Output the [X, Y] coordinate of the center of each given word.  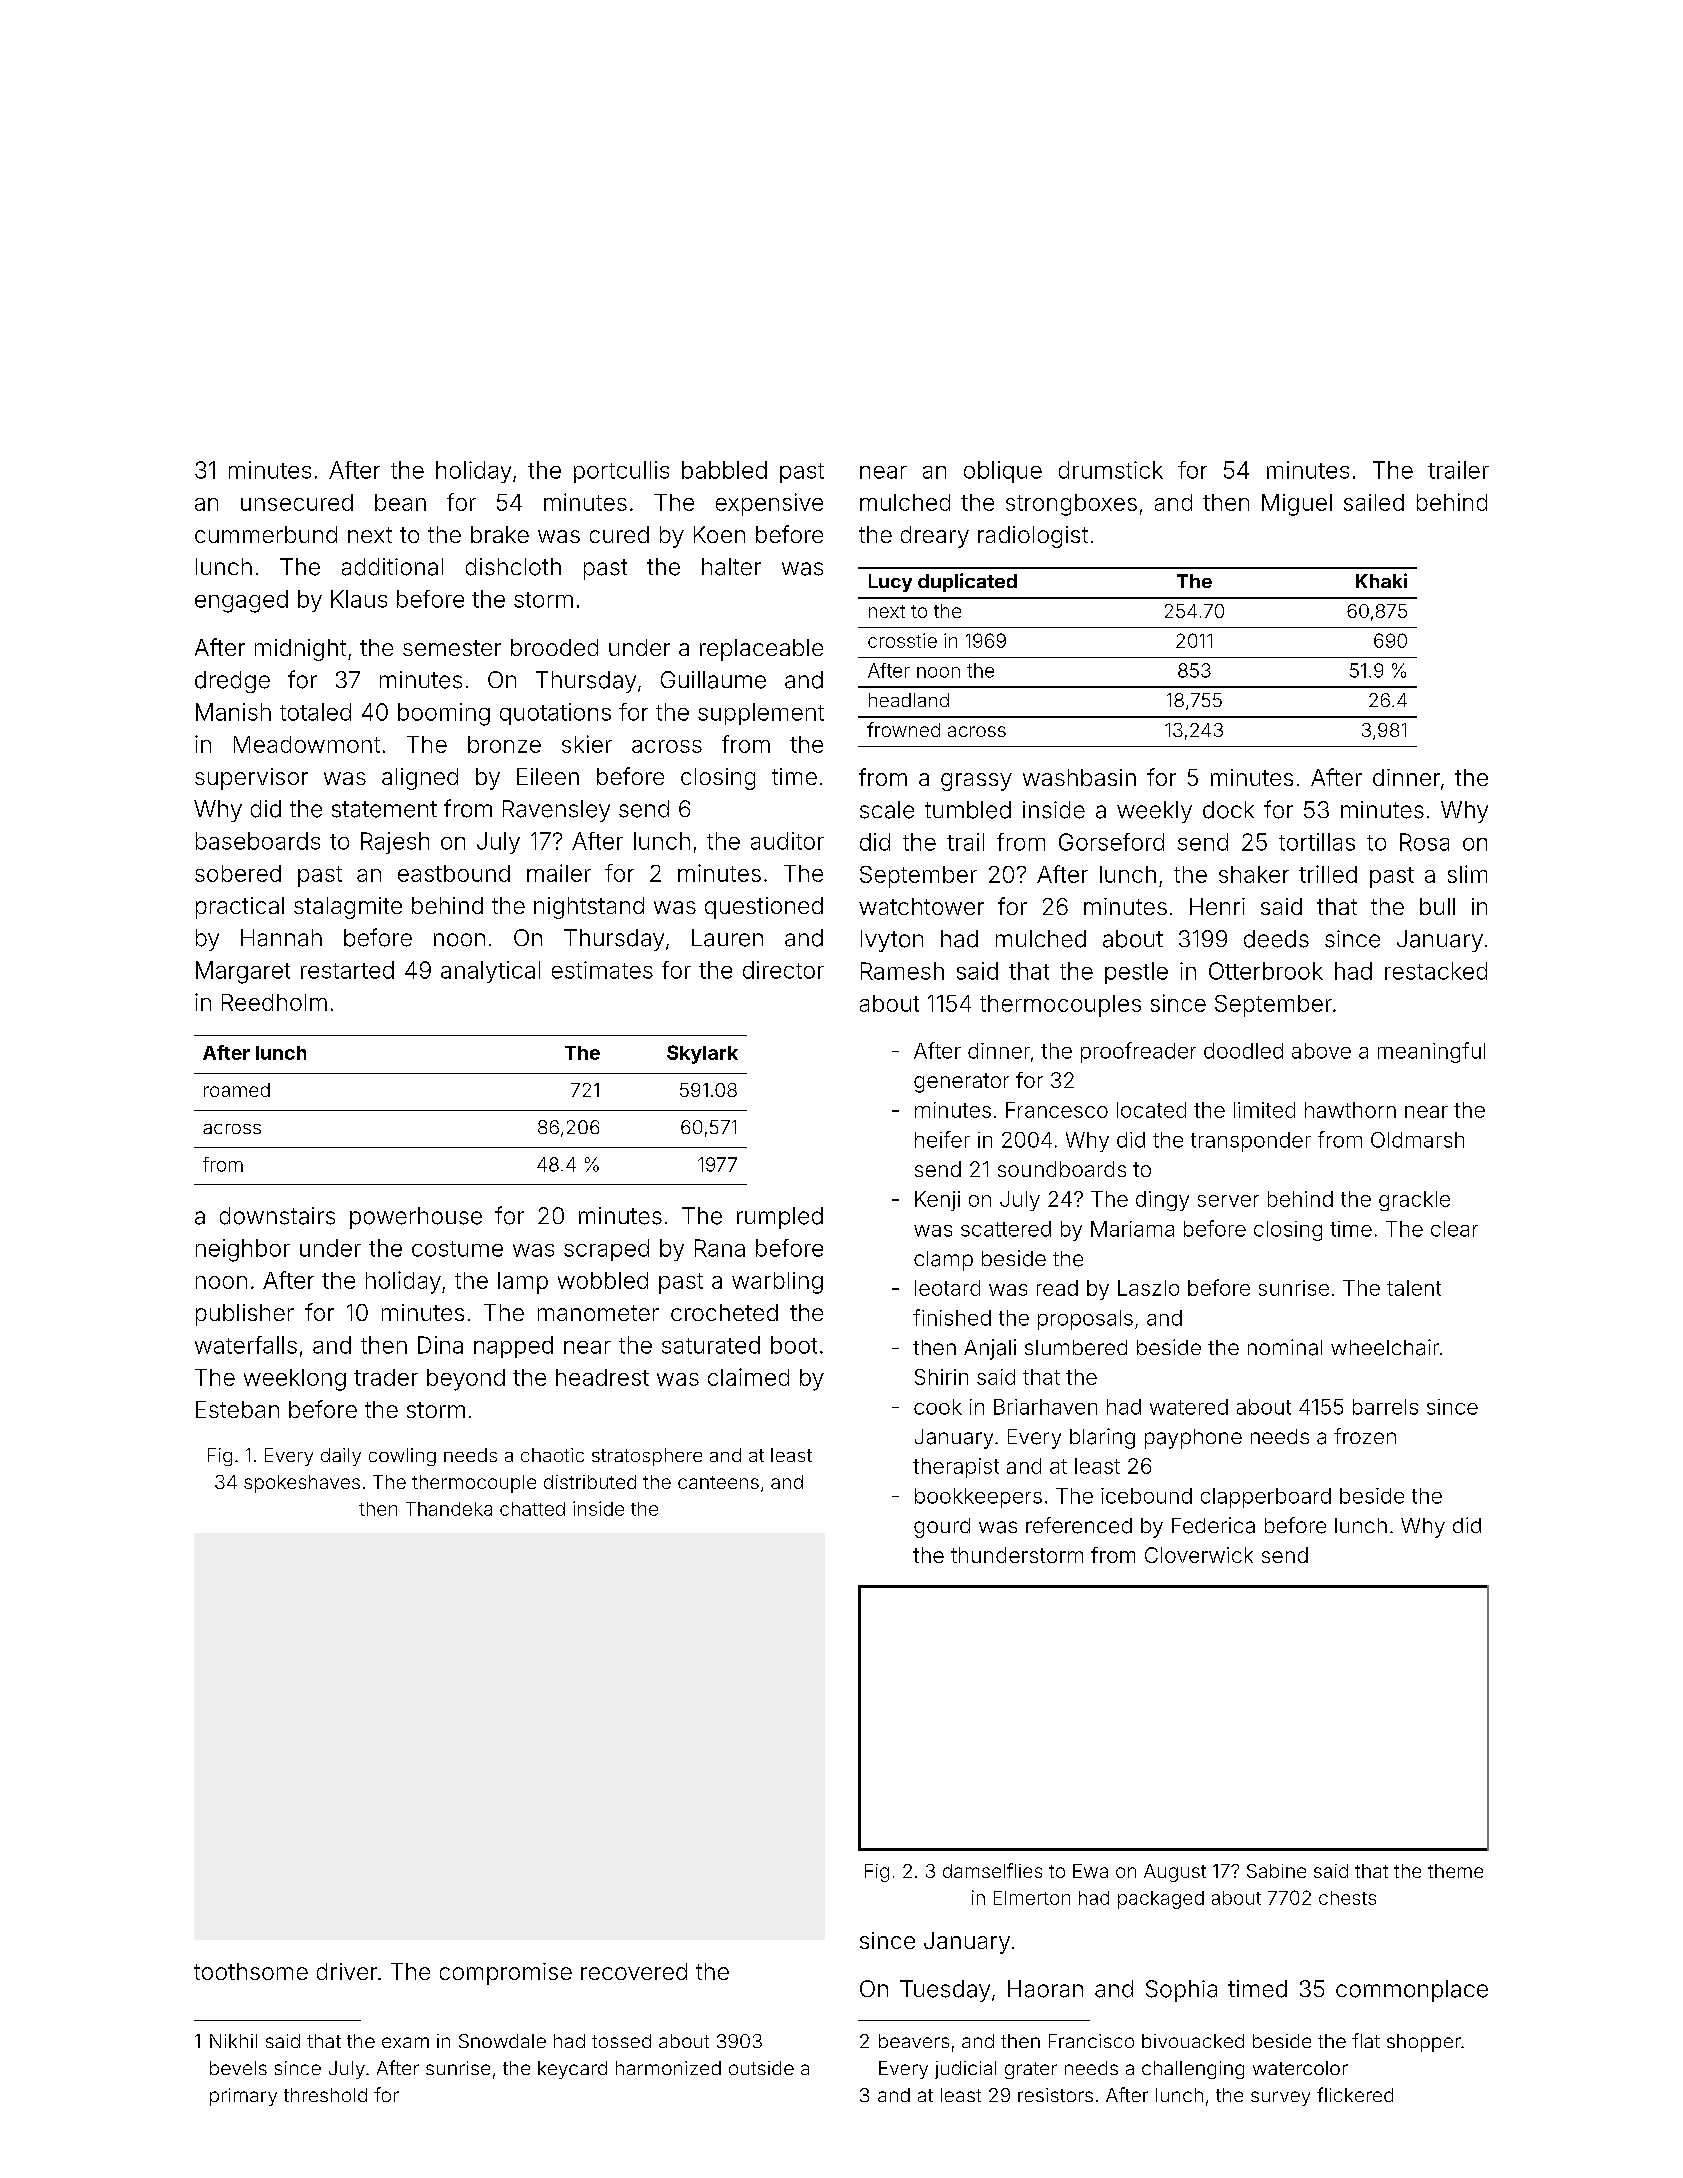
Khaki [1381, 580]
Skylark [702, 1054]
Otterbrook [1266, 971]
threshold [325, 2095]
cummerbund [266, 534]
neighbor [243, 1250]
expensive [769, 504]
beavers [914, 2041]
